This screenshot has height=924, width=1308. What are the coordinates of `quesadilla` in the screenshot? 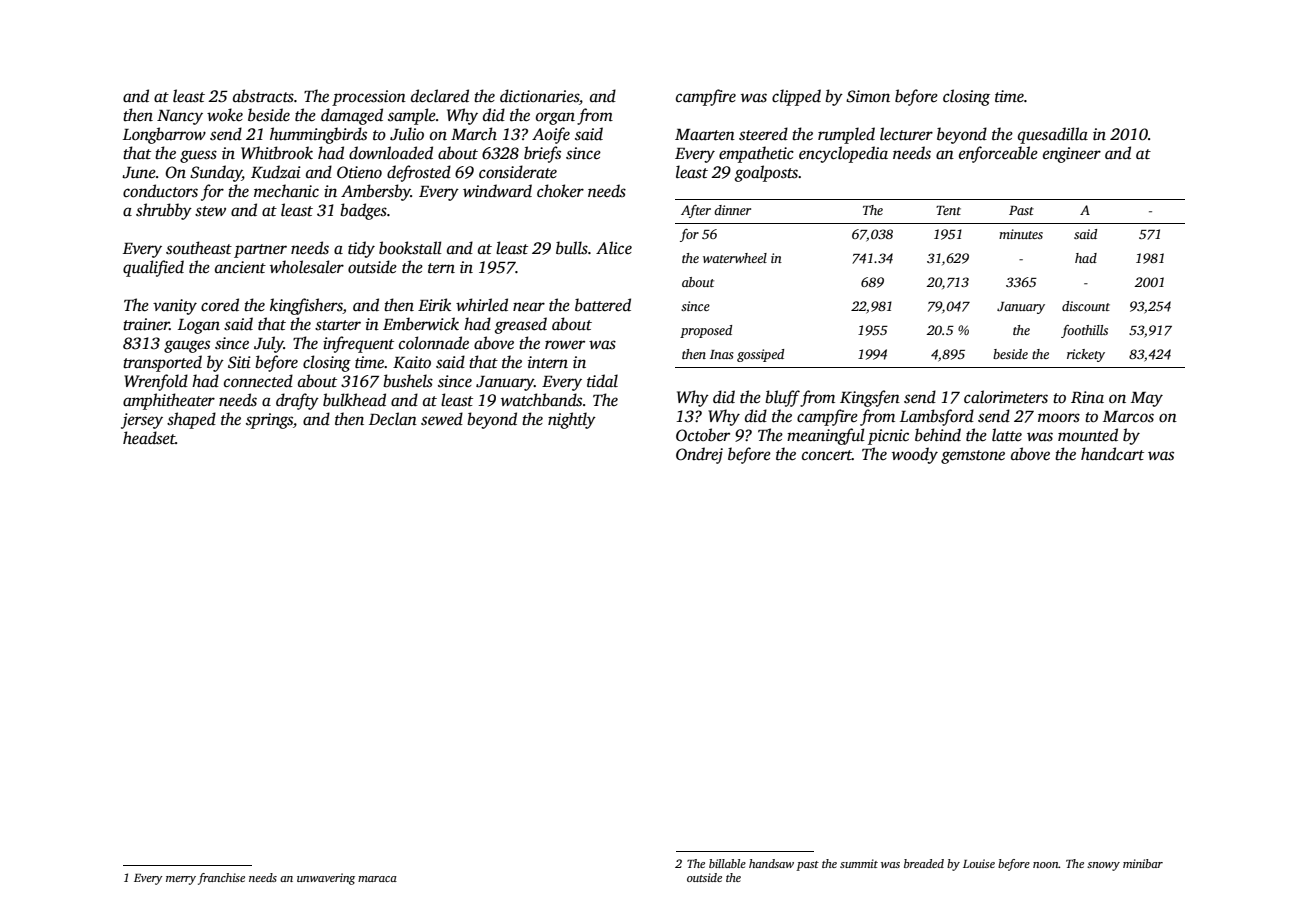 It's located at (1053, 135).
